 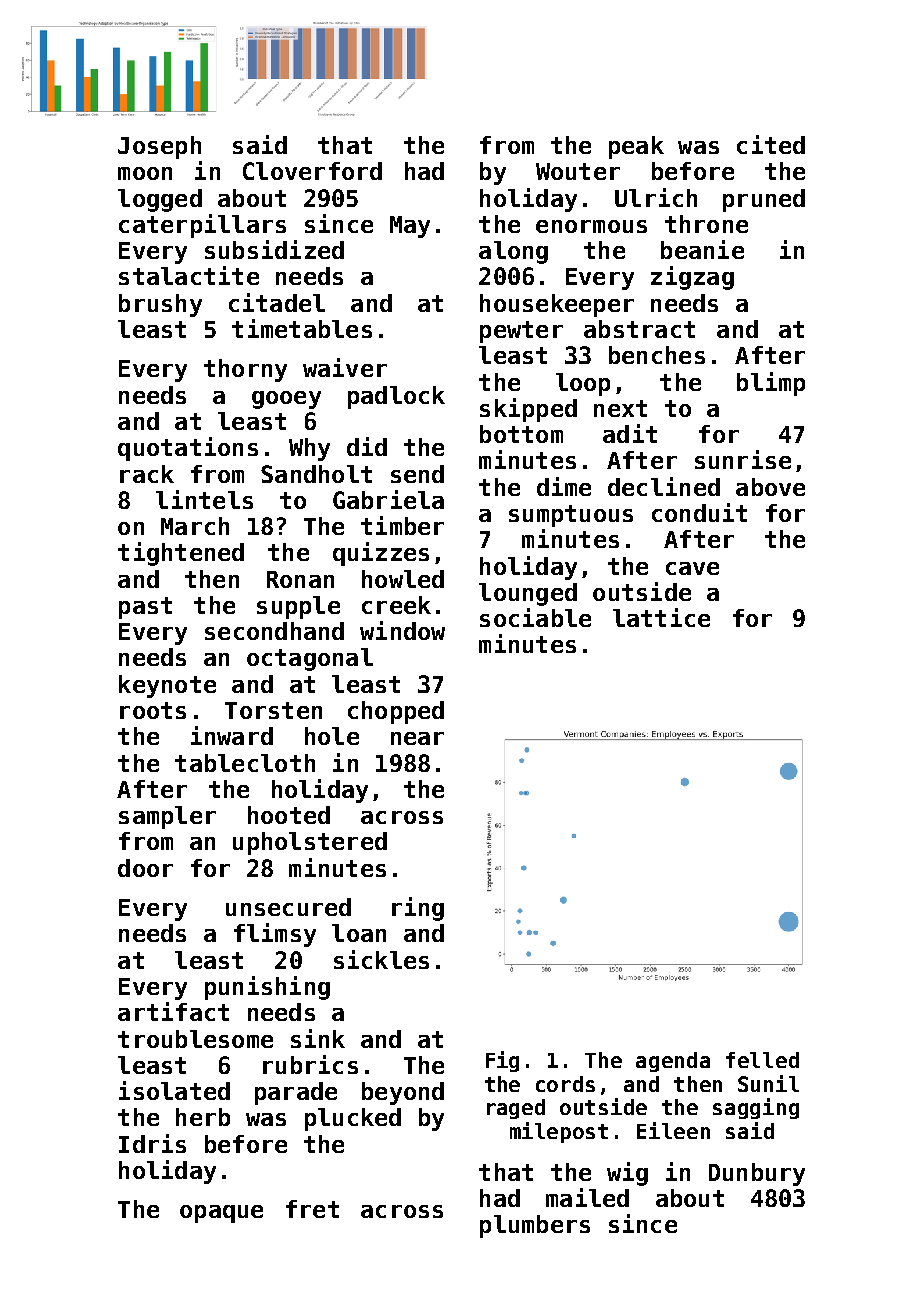 What do you see at coordinates (702, 249) in the screenshot?
I see `beanie` at bounding box center [702, 249].
